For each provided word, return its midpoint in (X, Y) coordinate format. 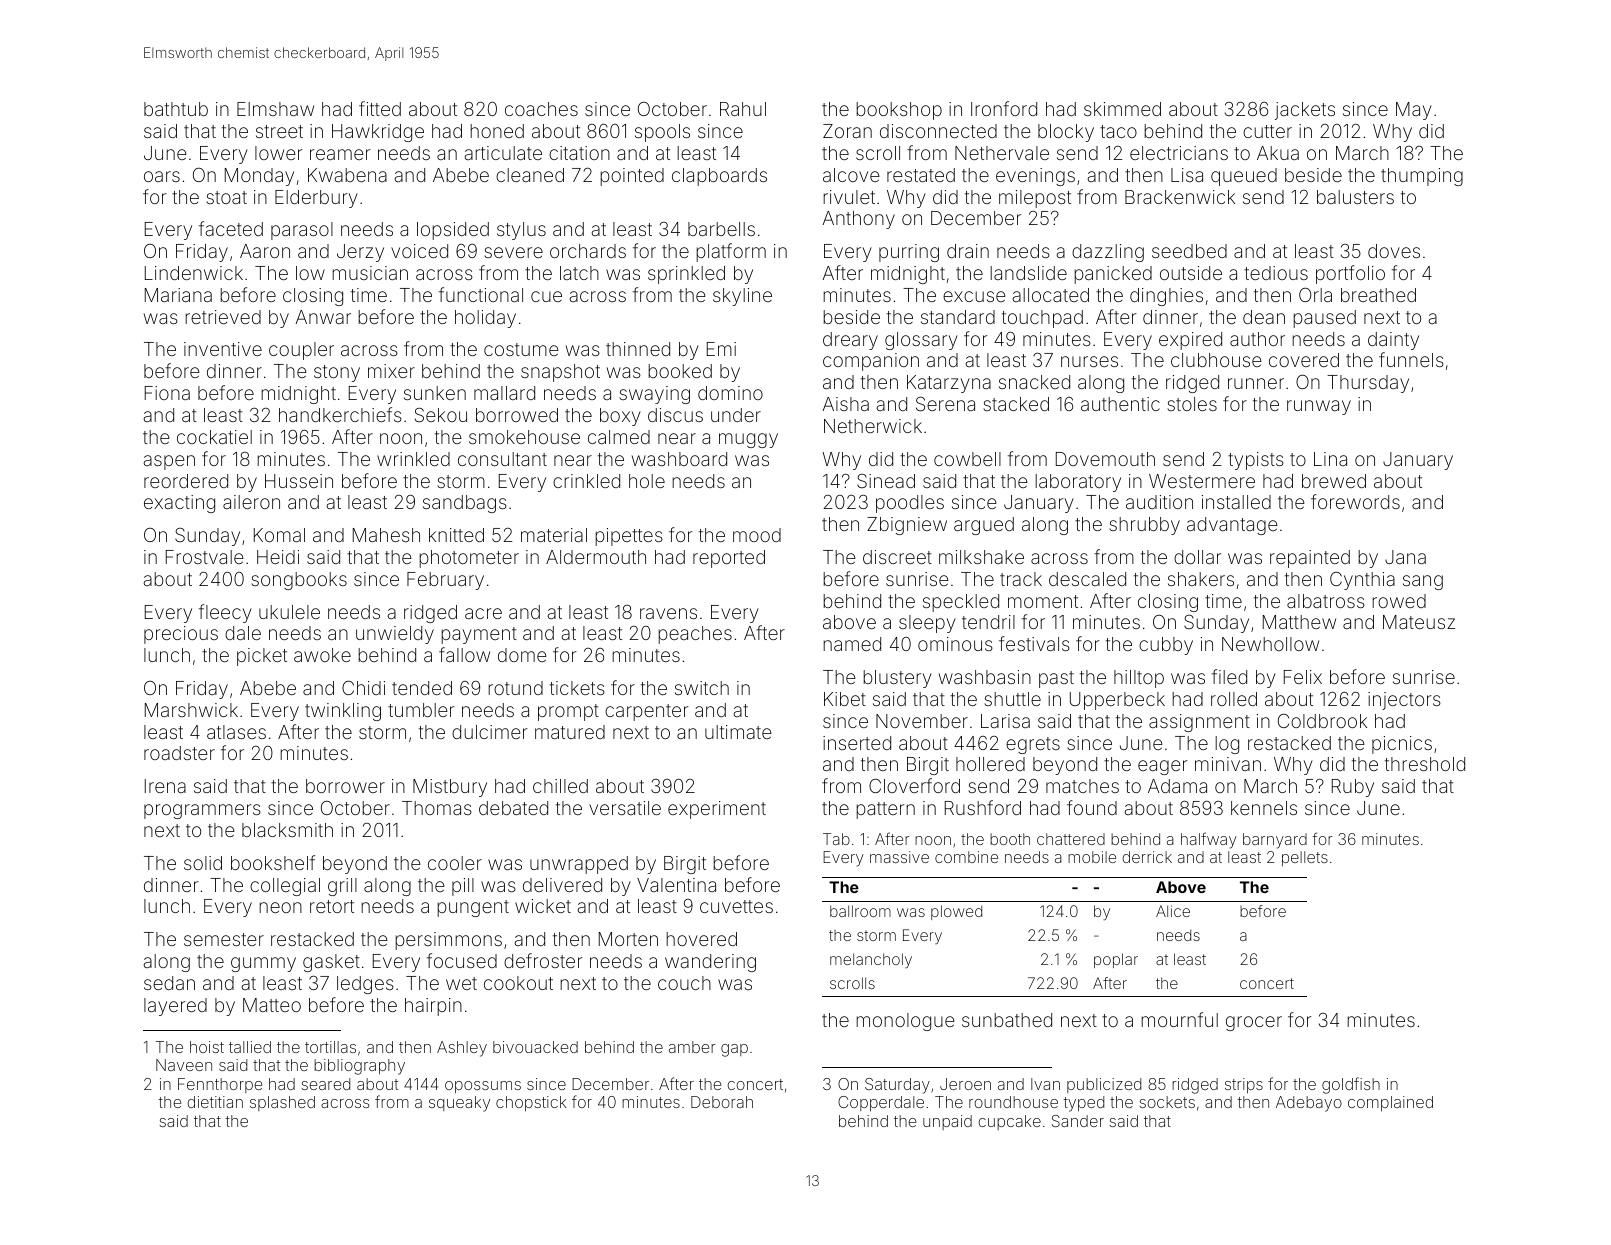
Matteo (272, 1005)
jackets (1305, 111)
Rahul (743, 109)
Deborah (722, 1102)
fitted (380, 108)
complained (1390, 1104)
